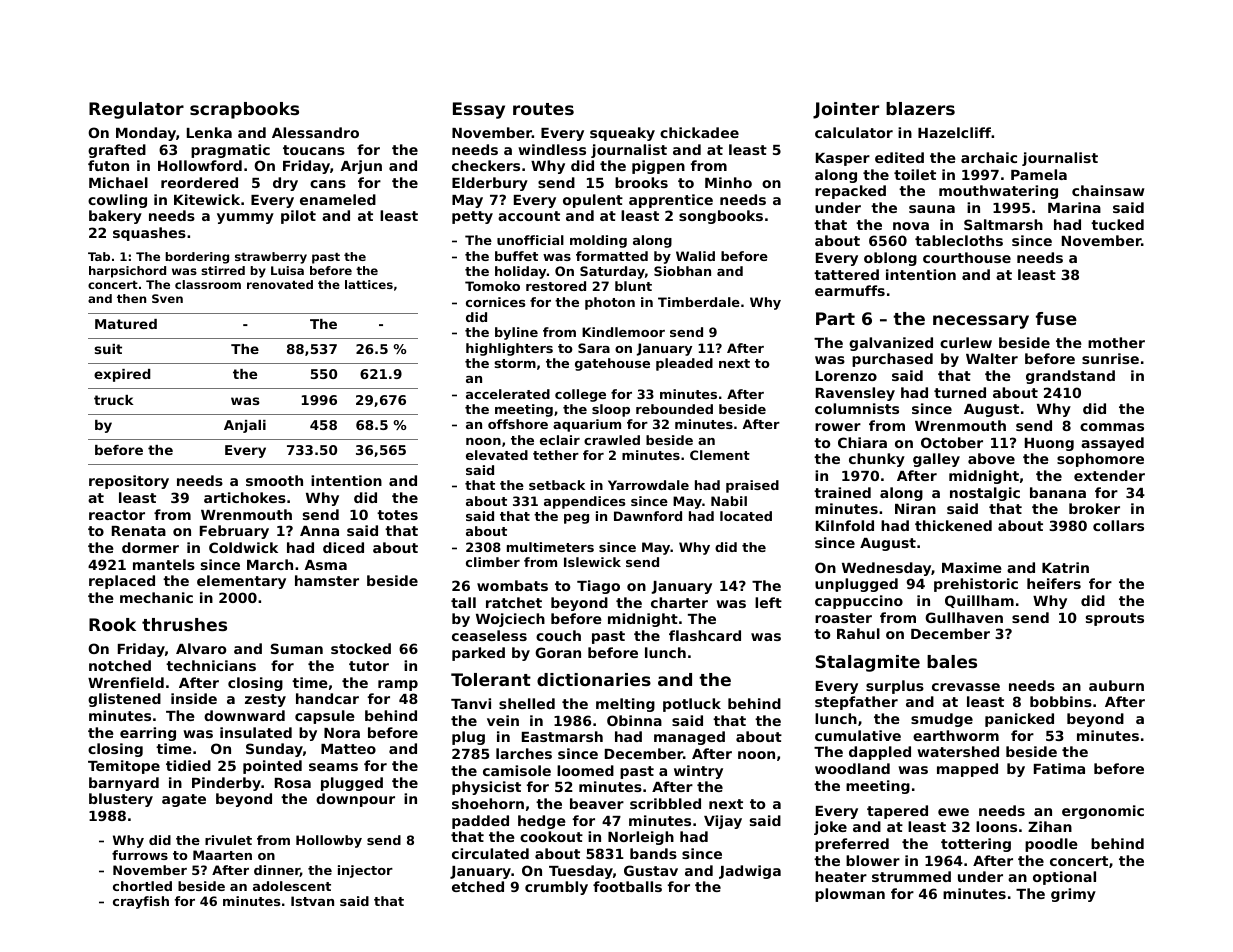  What do you see at coordinates (920, 108) in the image?
I see `blazers` at bounding box center [920, 108].
